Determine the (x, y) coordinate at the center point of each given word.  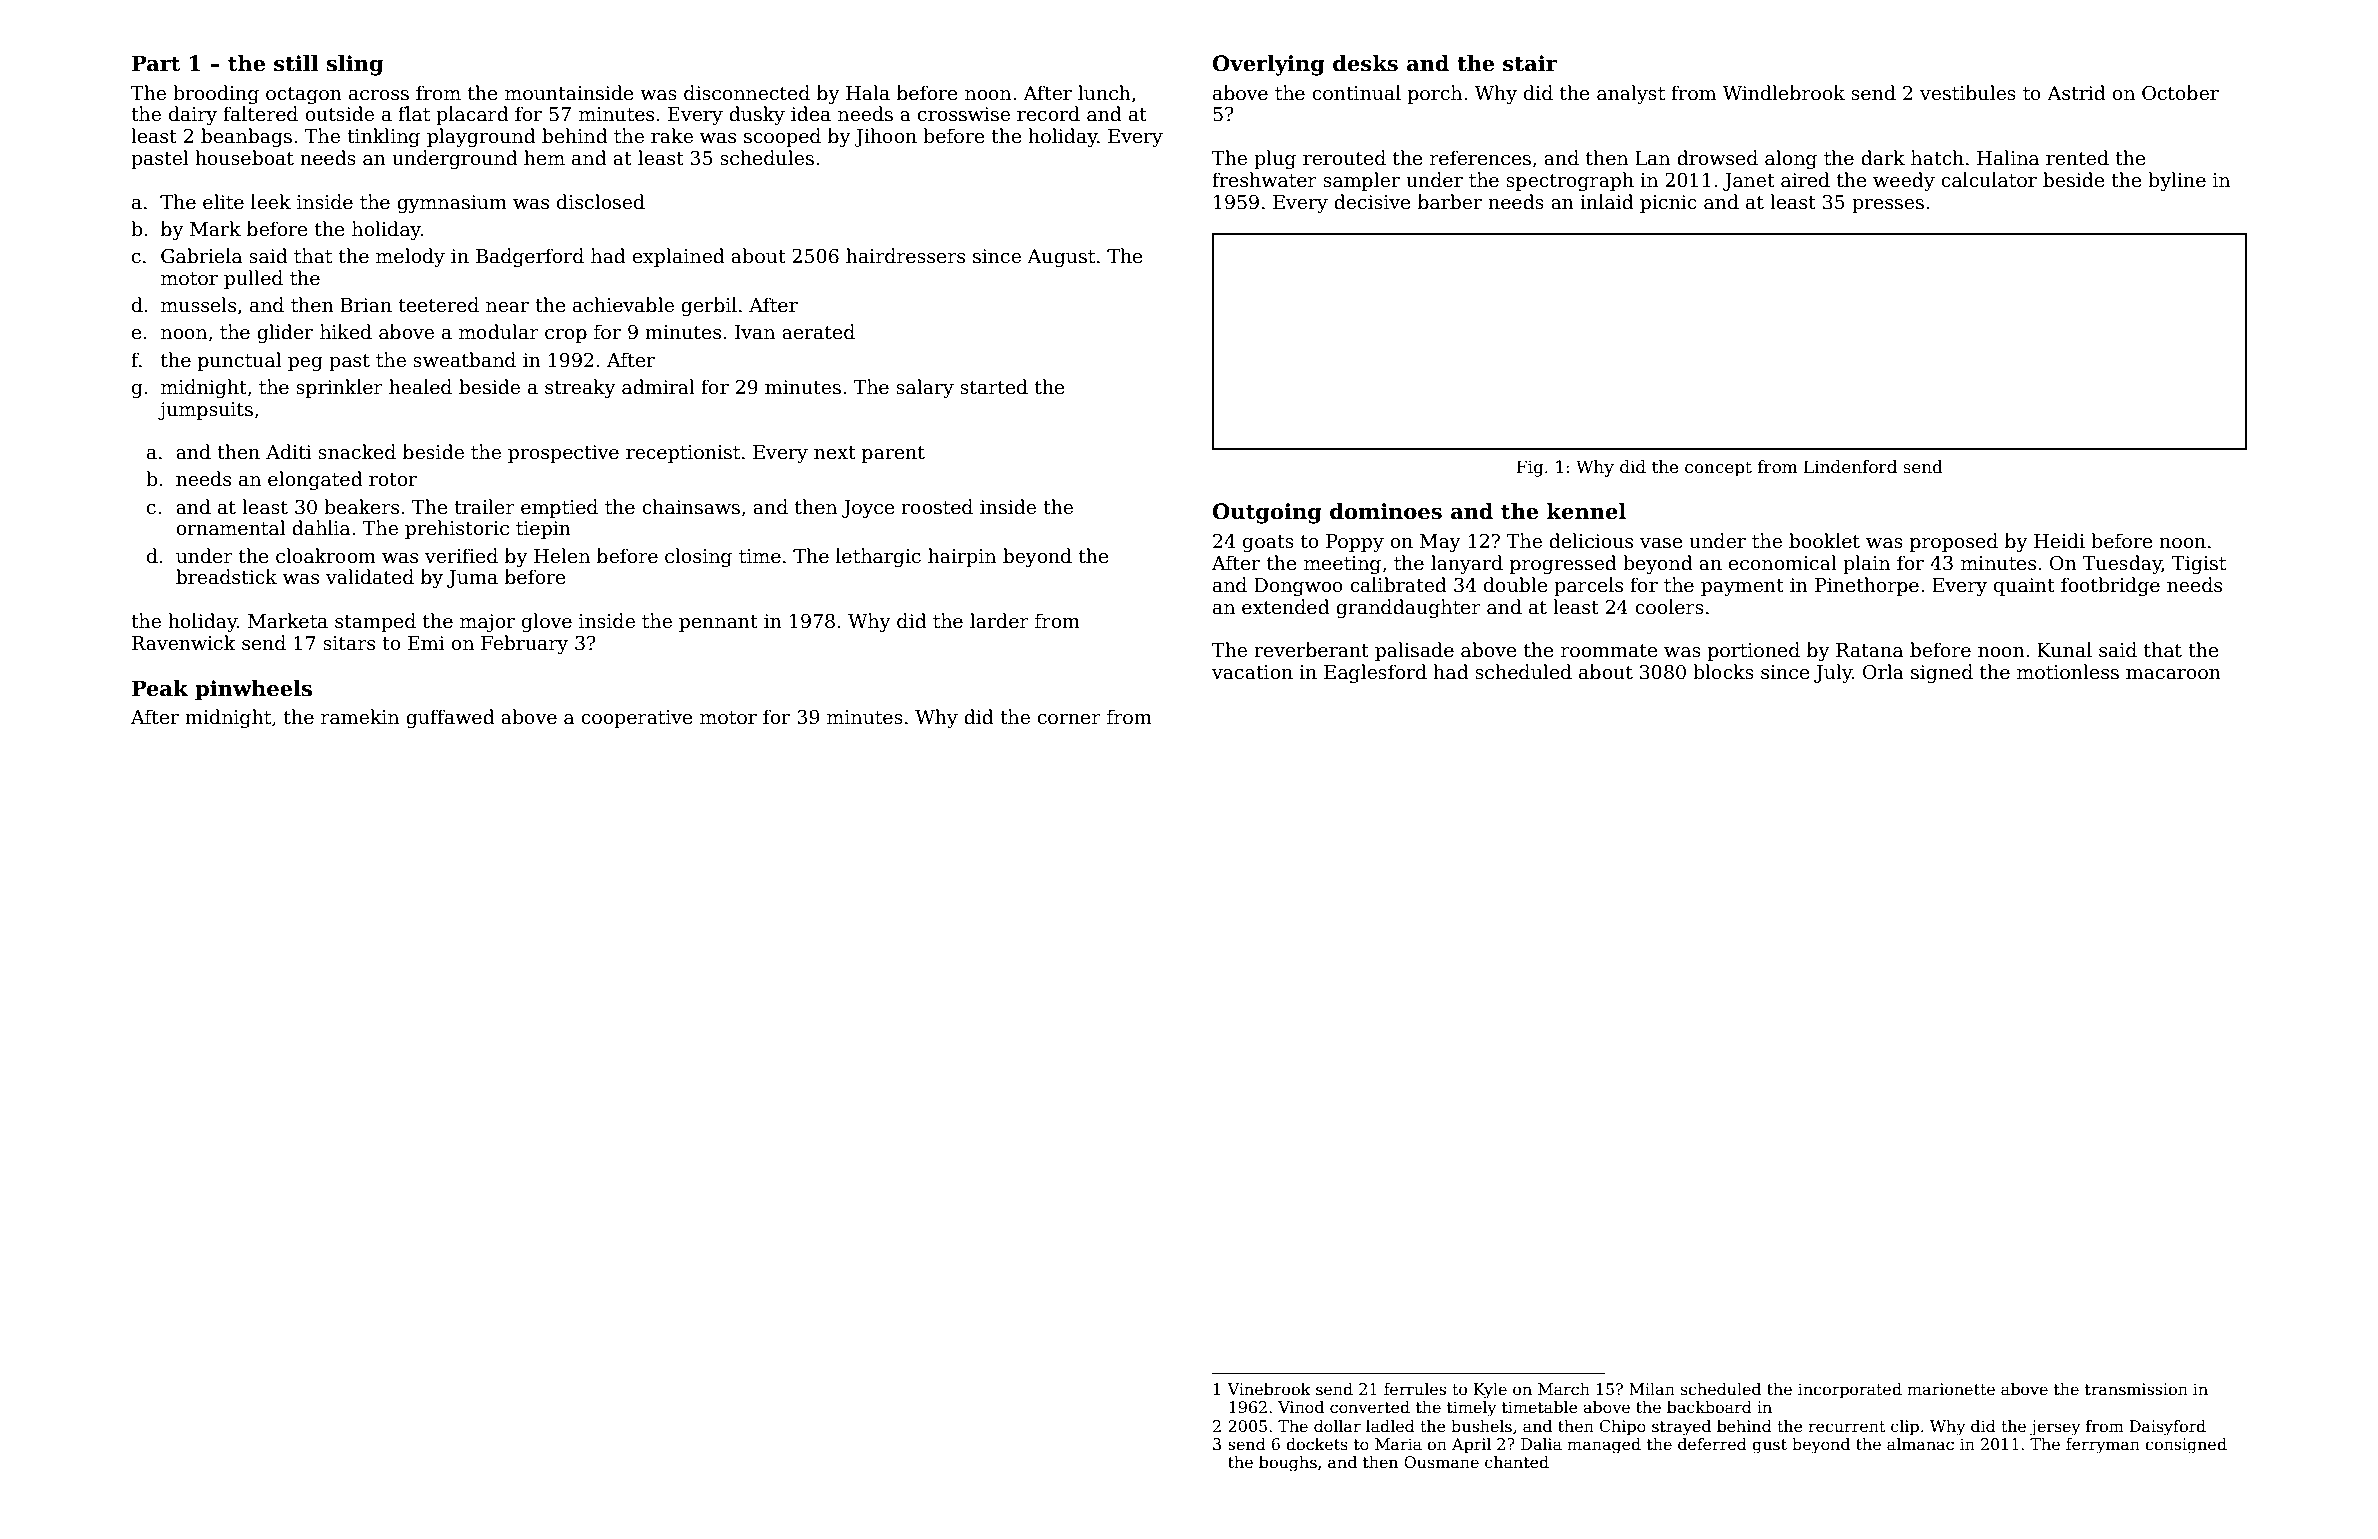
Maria (1398, 1444)
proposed (1954, 542)
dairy (193, 115)
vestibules (1968, 93)
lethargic (878, 557)
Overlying (1269, 65)
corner (1069, 719)
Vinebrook (1269, 1389)
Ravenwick (184, 643)
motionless (2068, 672)
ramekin (360, 717)
